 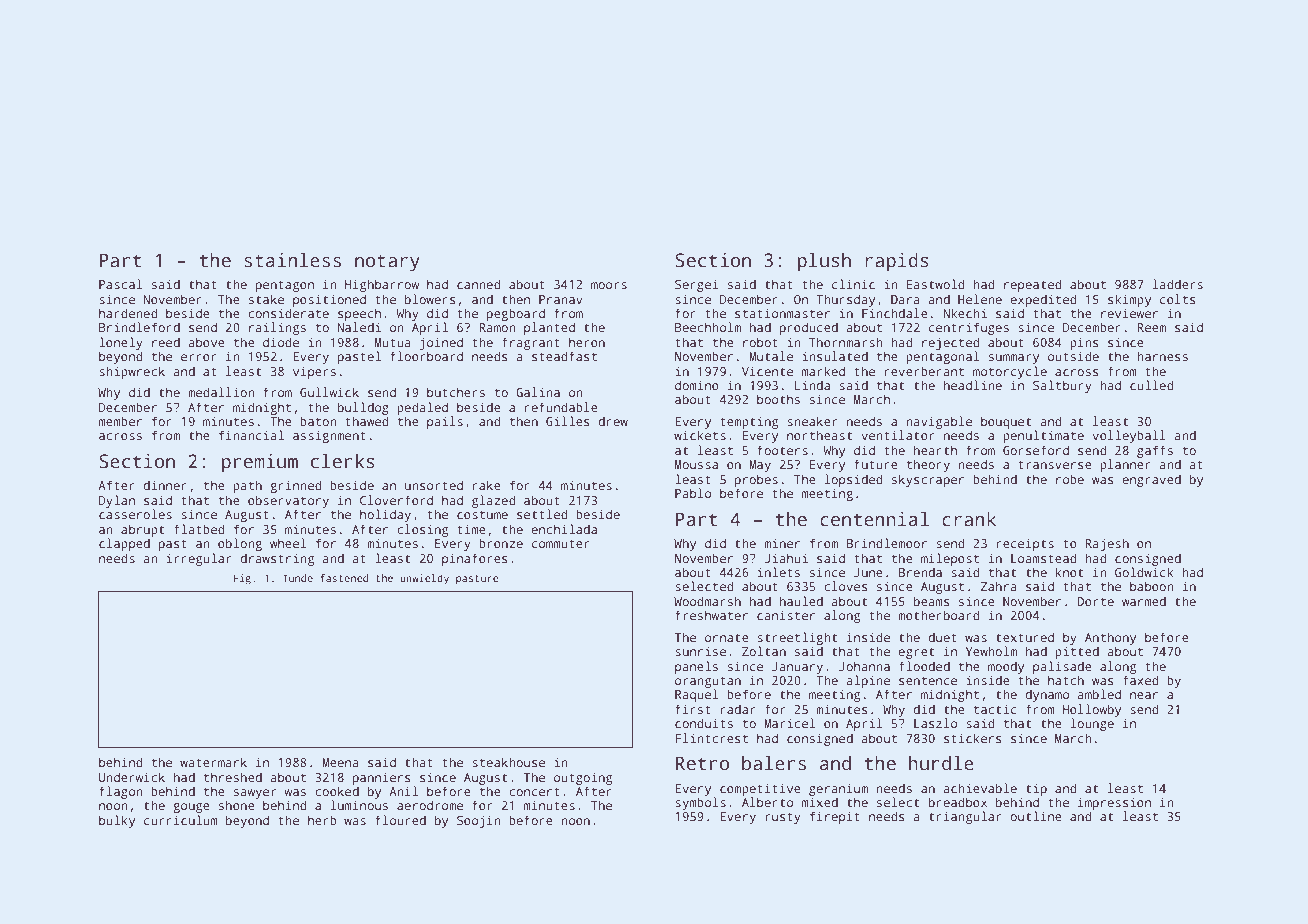 I want to click on flagon, so click(x=121, y=792).
